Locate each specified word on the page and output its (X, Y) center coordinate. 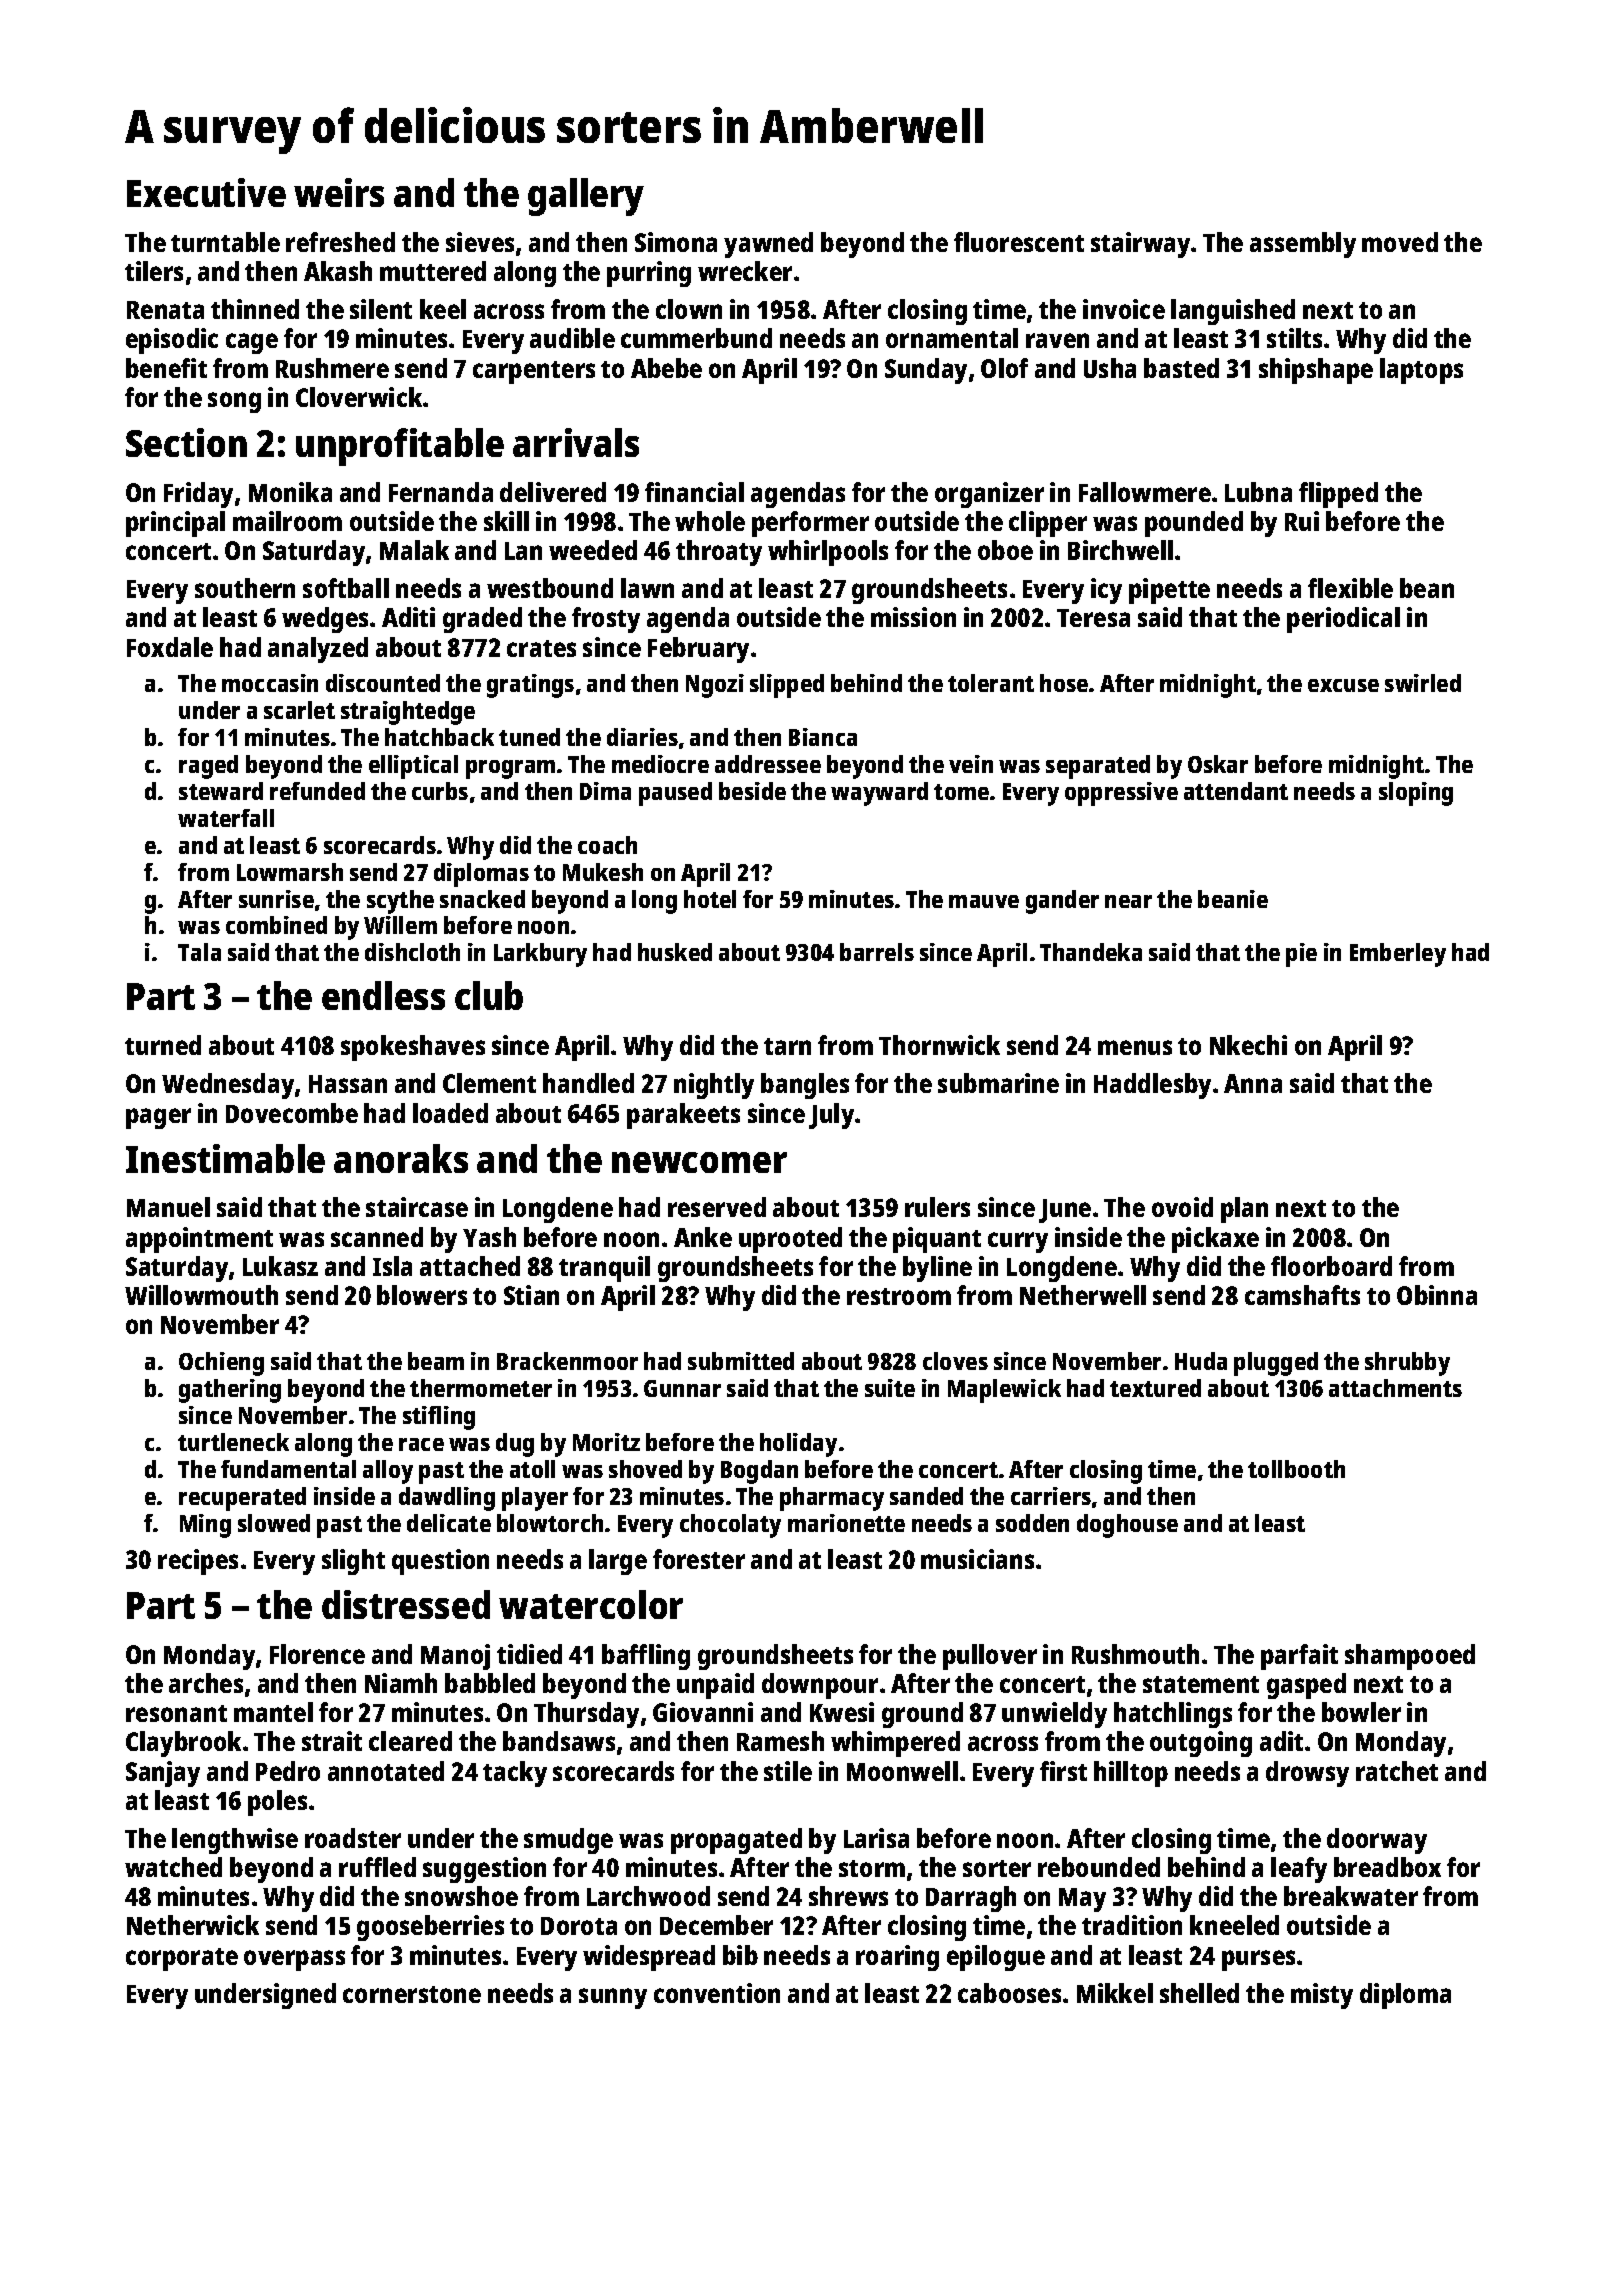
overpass (294, 1960)
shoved (645, 1469)
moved (1400, 242)
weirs (339, 192)
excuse (1343, 685)
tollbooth (1296, 1469)
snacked (482, 899)
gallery (586, 197)
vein (971, 764)
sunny (613, 1998)
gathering (230, 1391)
